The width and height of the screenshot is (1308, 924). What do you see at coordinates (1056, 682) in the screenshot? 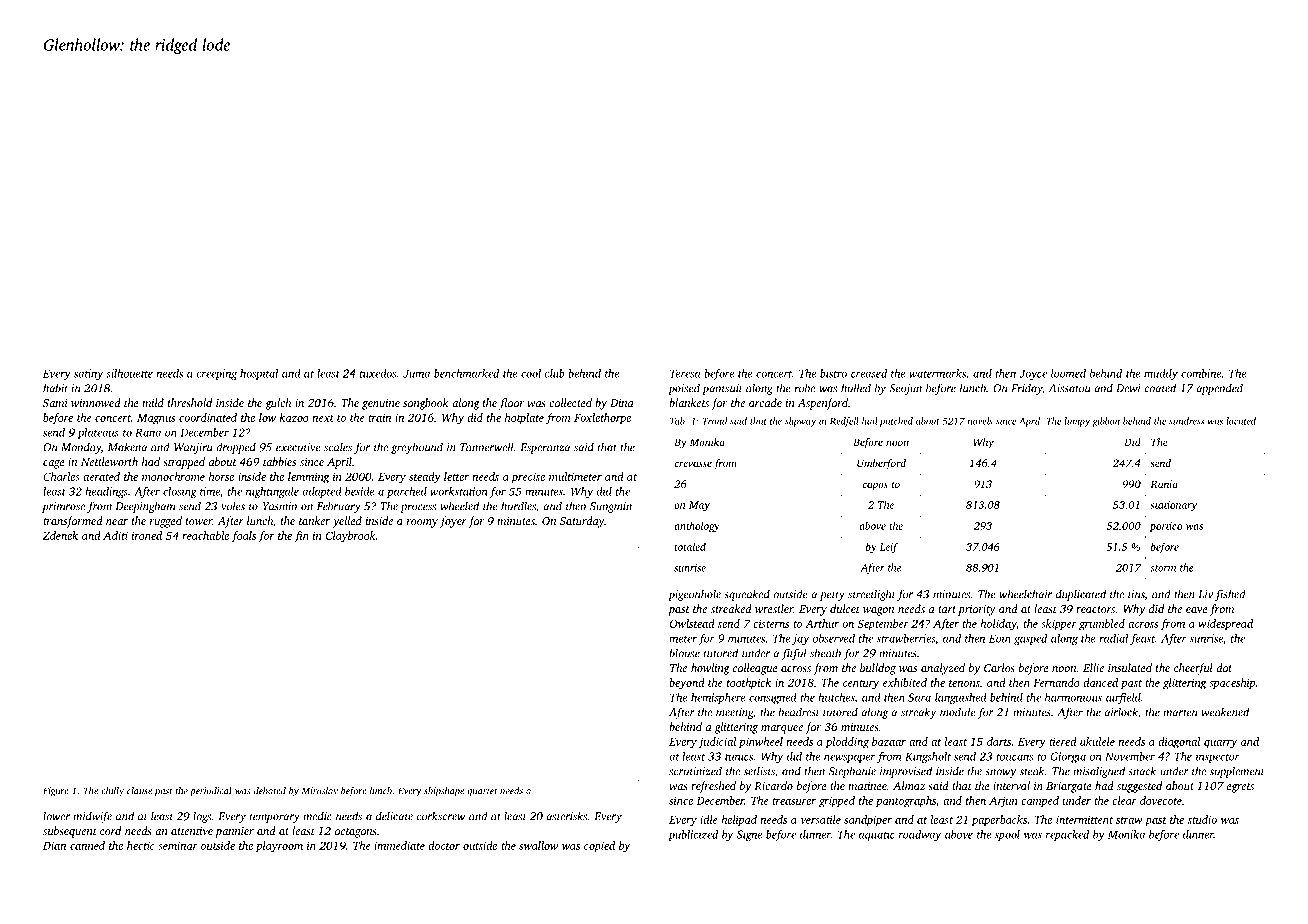
I see `Fernando` at bounding box center [1056, 682].
